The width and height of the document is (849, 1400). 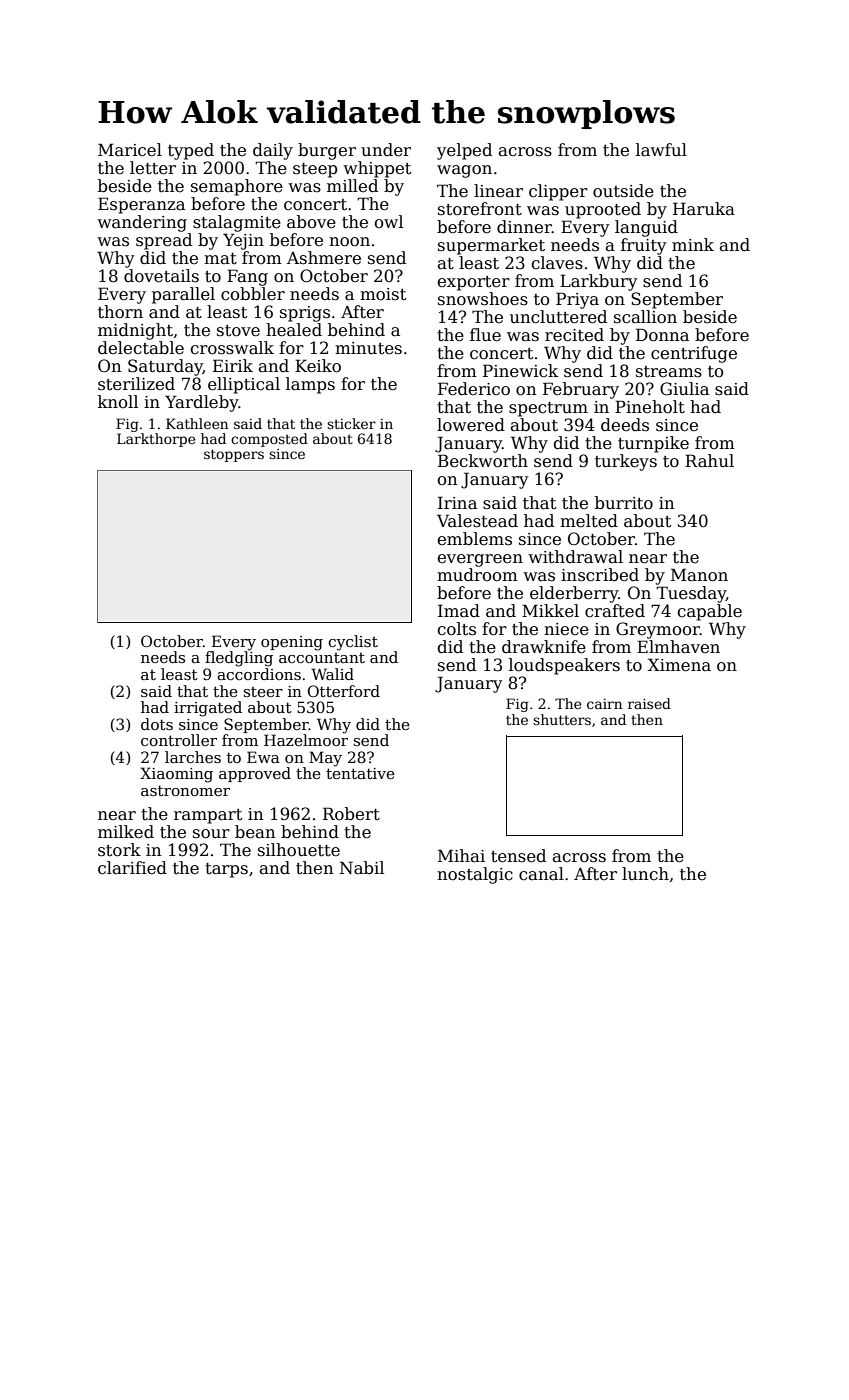 What do you see at coordinates (650, 407) in the document?
I see `Pineholt` at bounding box center [650, 407].
